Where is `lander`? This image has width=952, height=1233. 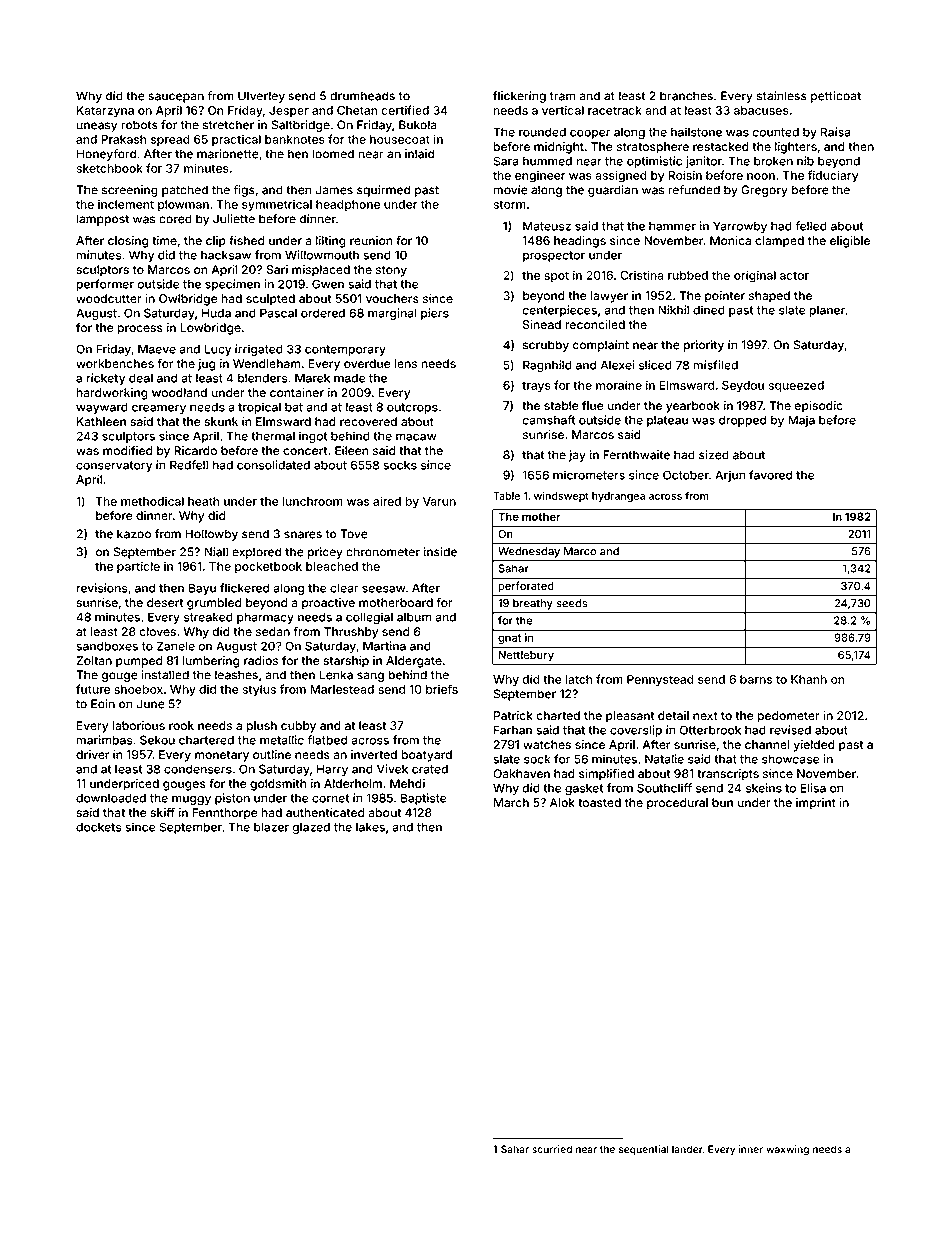 lander is located at coordinates (687, 1149).
